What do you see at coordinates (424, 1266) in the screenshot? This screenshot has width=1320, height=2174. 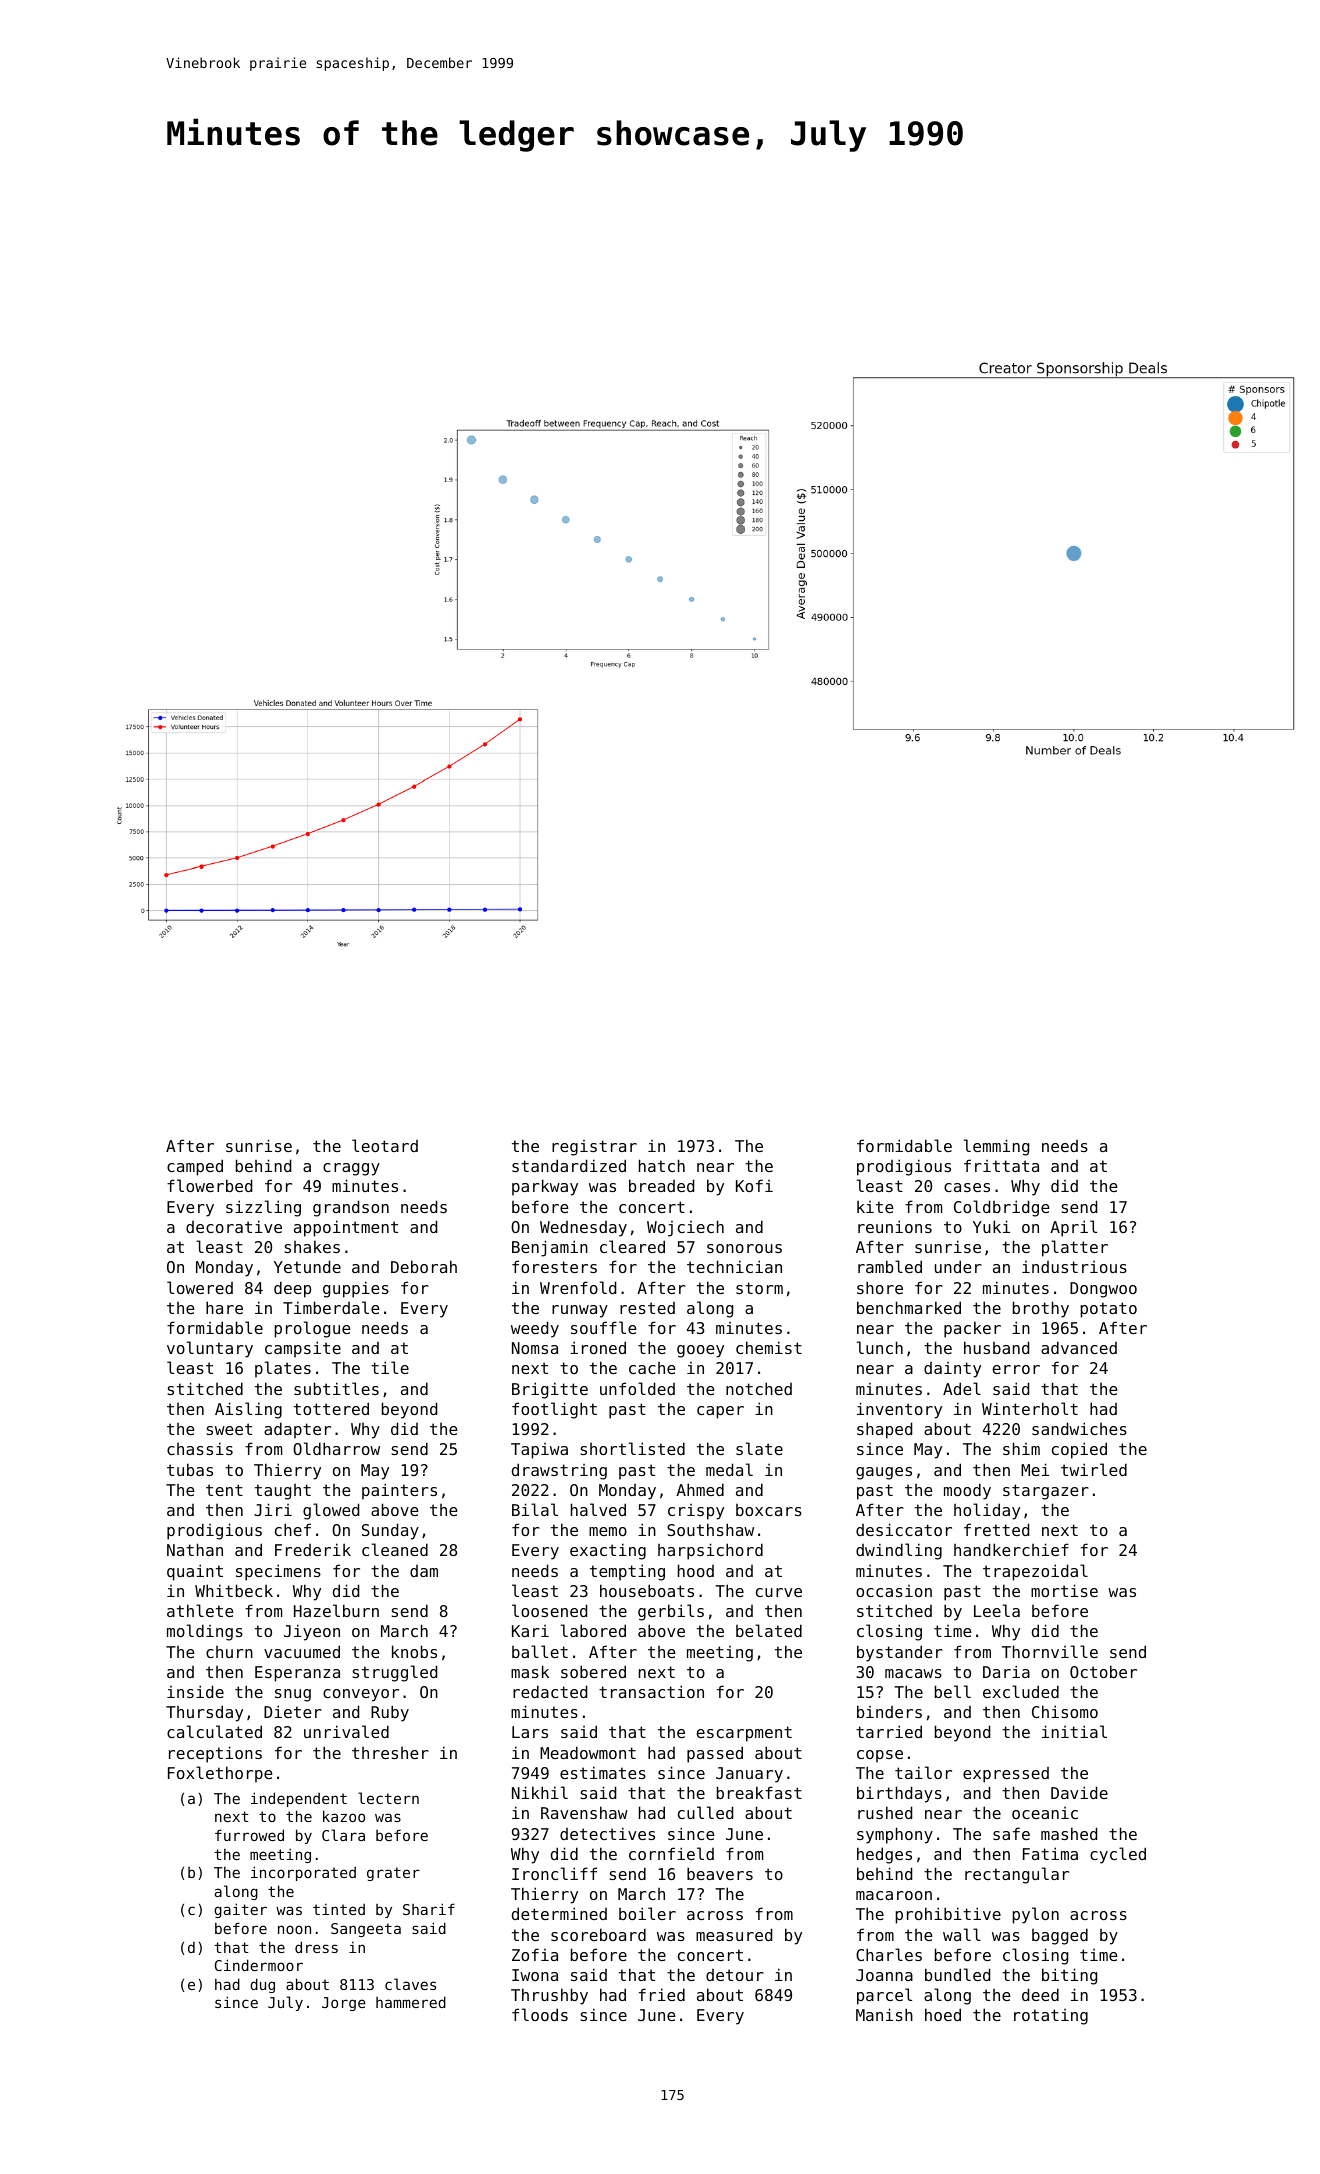 I see `Deborah` at bounding box center [424, 1266].
